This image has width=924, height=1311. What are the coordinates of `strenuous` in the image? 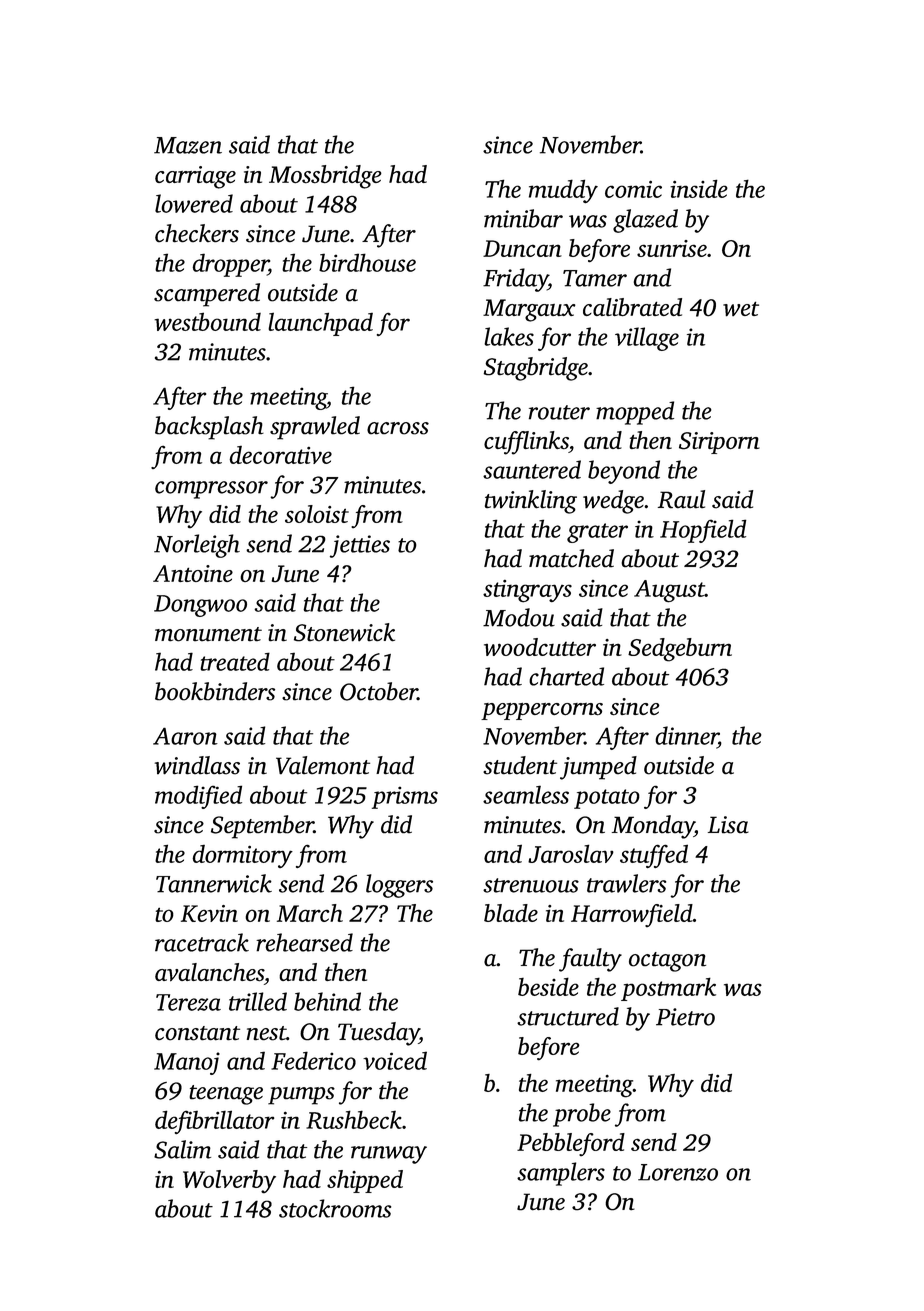 It's located at (531, 885).
